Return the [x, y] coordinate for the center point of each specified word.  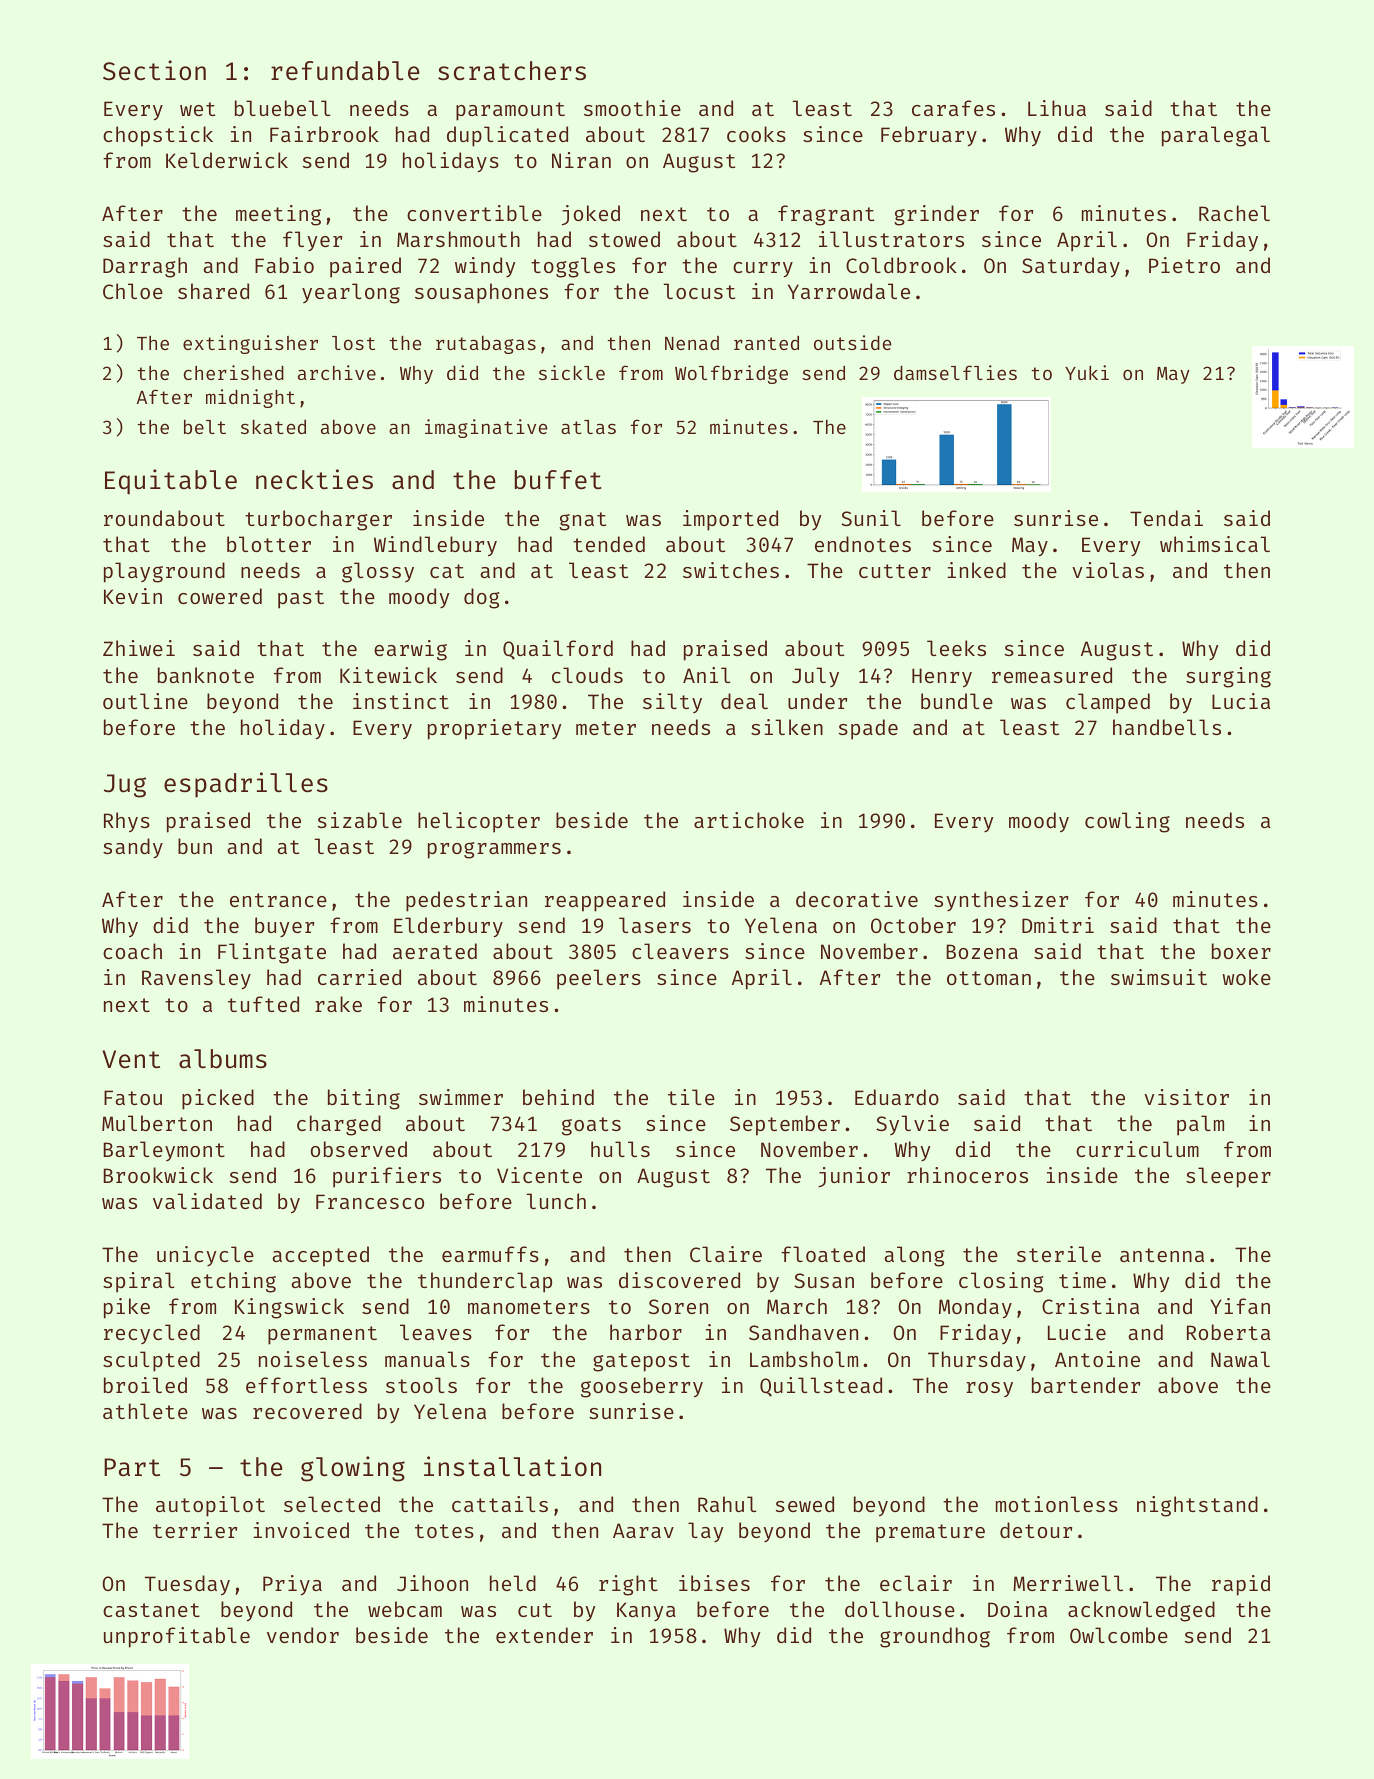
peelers [599, 979]
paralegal [1216, 136]
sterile [1059, 1254]
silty [672, 703]
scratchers [512, 71]
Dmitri [1058, 925]
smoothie [632, 108]
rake [338, 1004]
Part [132, 1467]
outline [145, 701]
